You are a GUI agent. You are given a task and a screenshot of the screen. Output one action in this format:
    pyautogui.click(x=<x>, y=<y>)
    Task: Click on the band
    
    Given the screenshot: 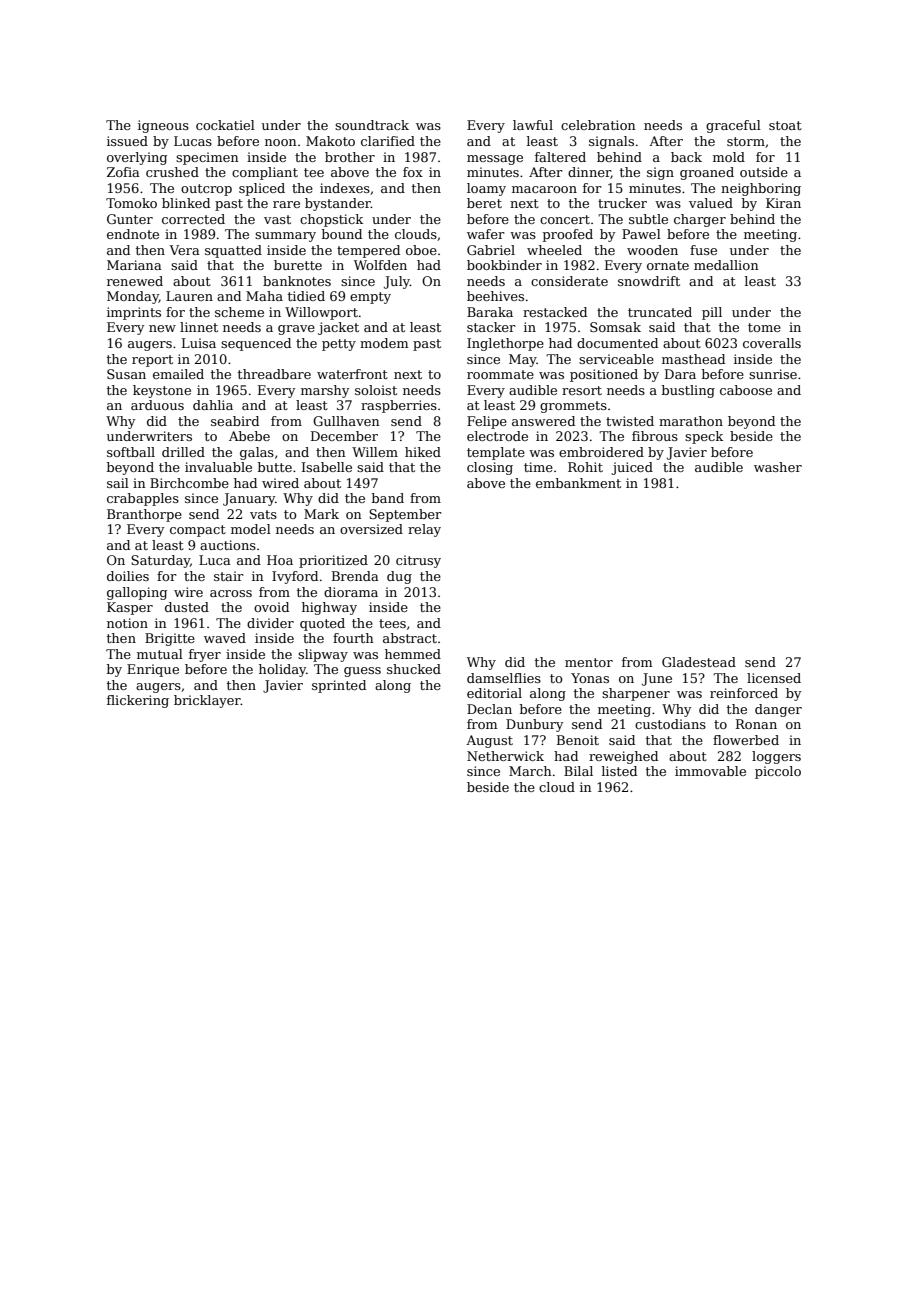 What is the action you would take?
    pyautogui.click(x=388, y=498)
